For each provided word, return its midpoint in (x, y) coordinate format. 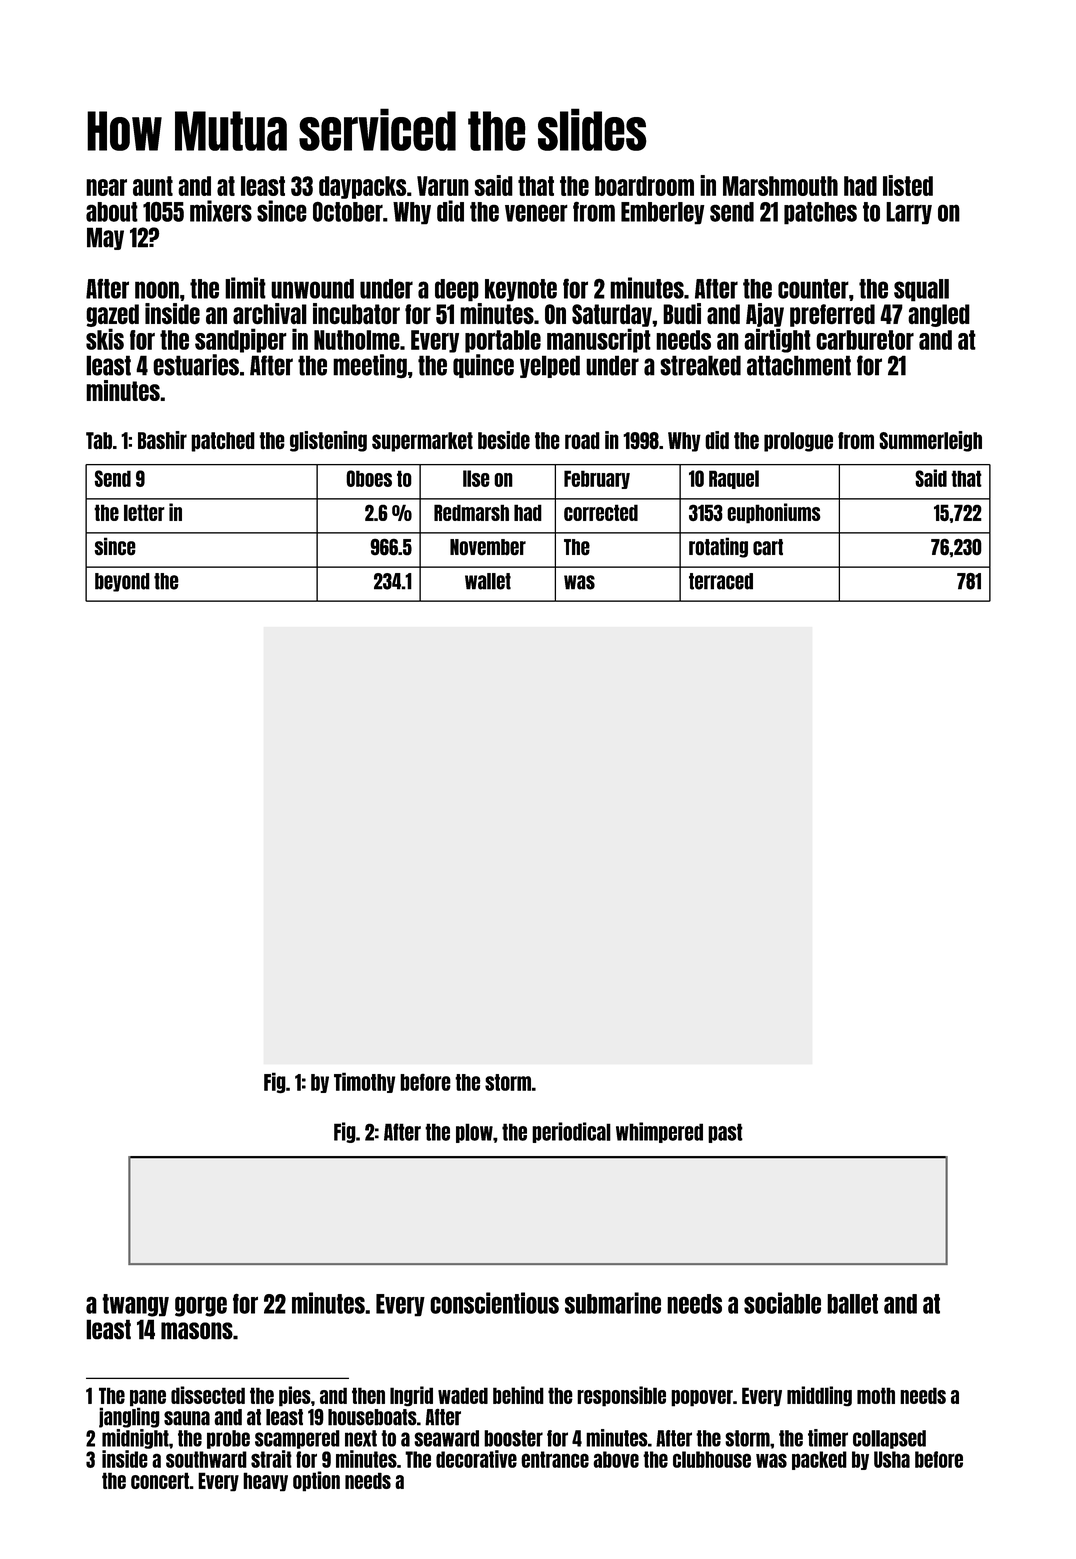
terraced (721, 581)
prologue (798, 442)
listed (908, 185)
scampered (297, 1439)
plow (474, 1133)
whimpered (659, 1132)
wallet (488, 581)
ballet (852, 1304)
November (488, 547)
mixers (221, 211)
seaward (446, 1438)
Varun (443, 186)
